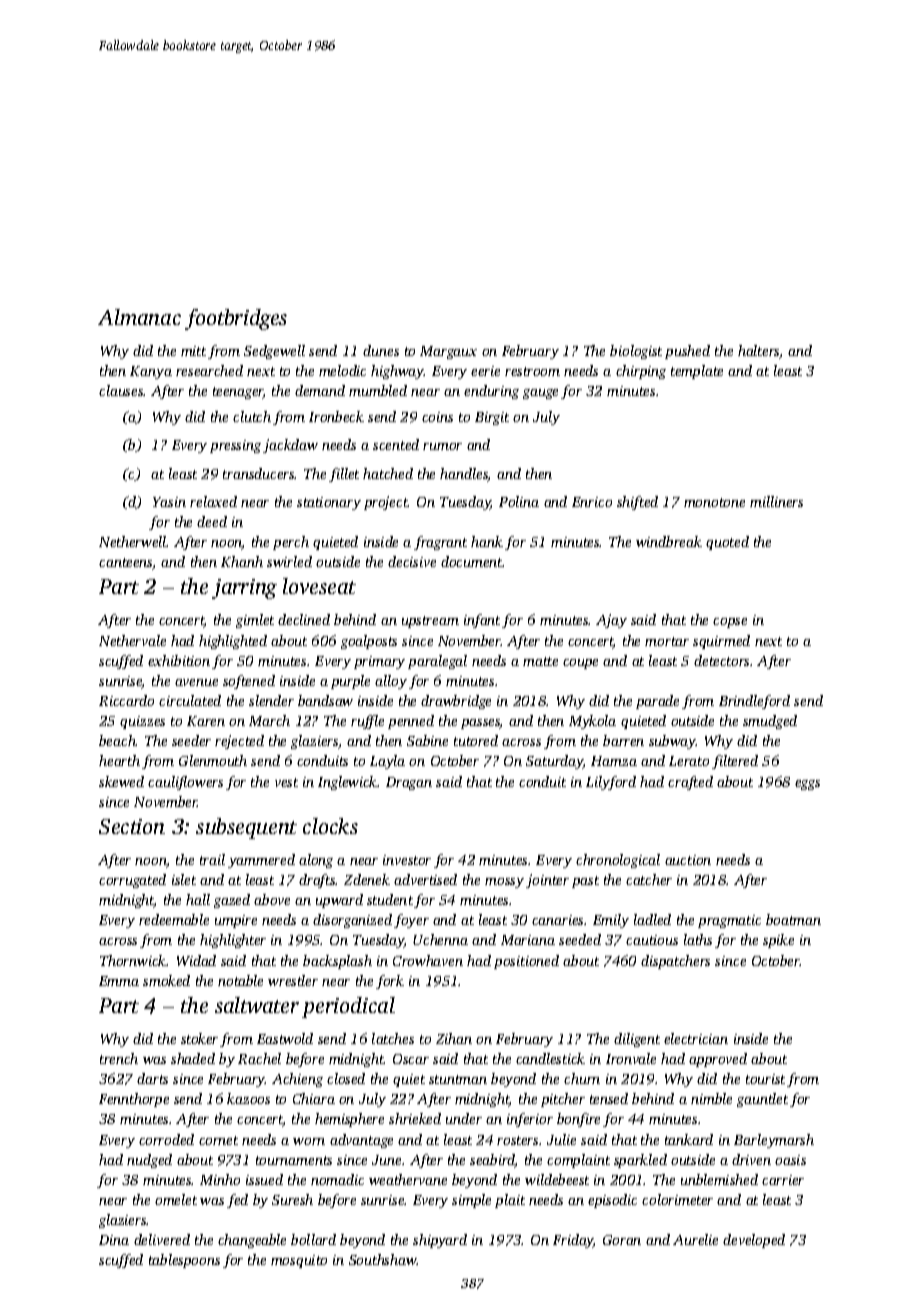 The height and width of the screenshot is (1308, 924). I want to click on Southshaw, so click(383, 1259).
